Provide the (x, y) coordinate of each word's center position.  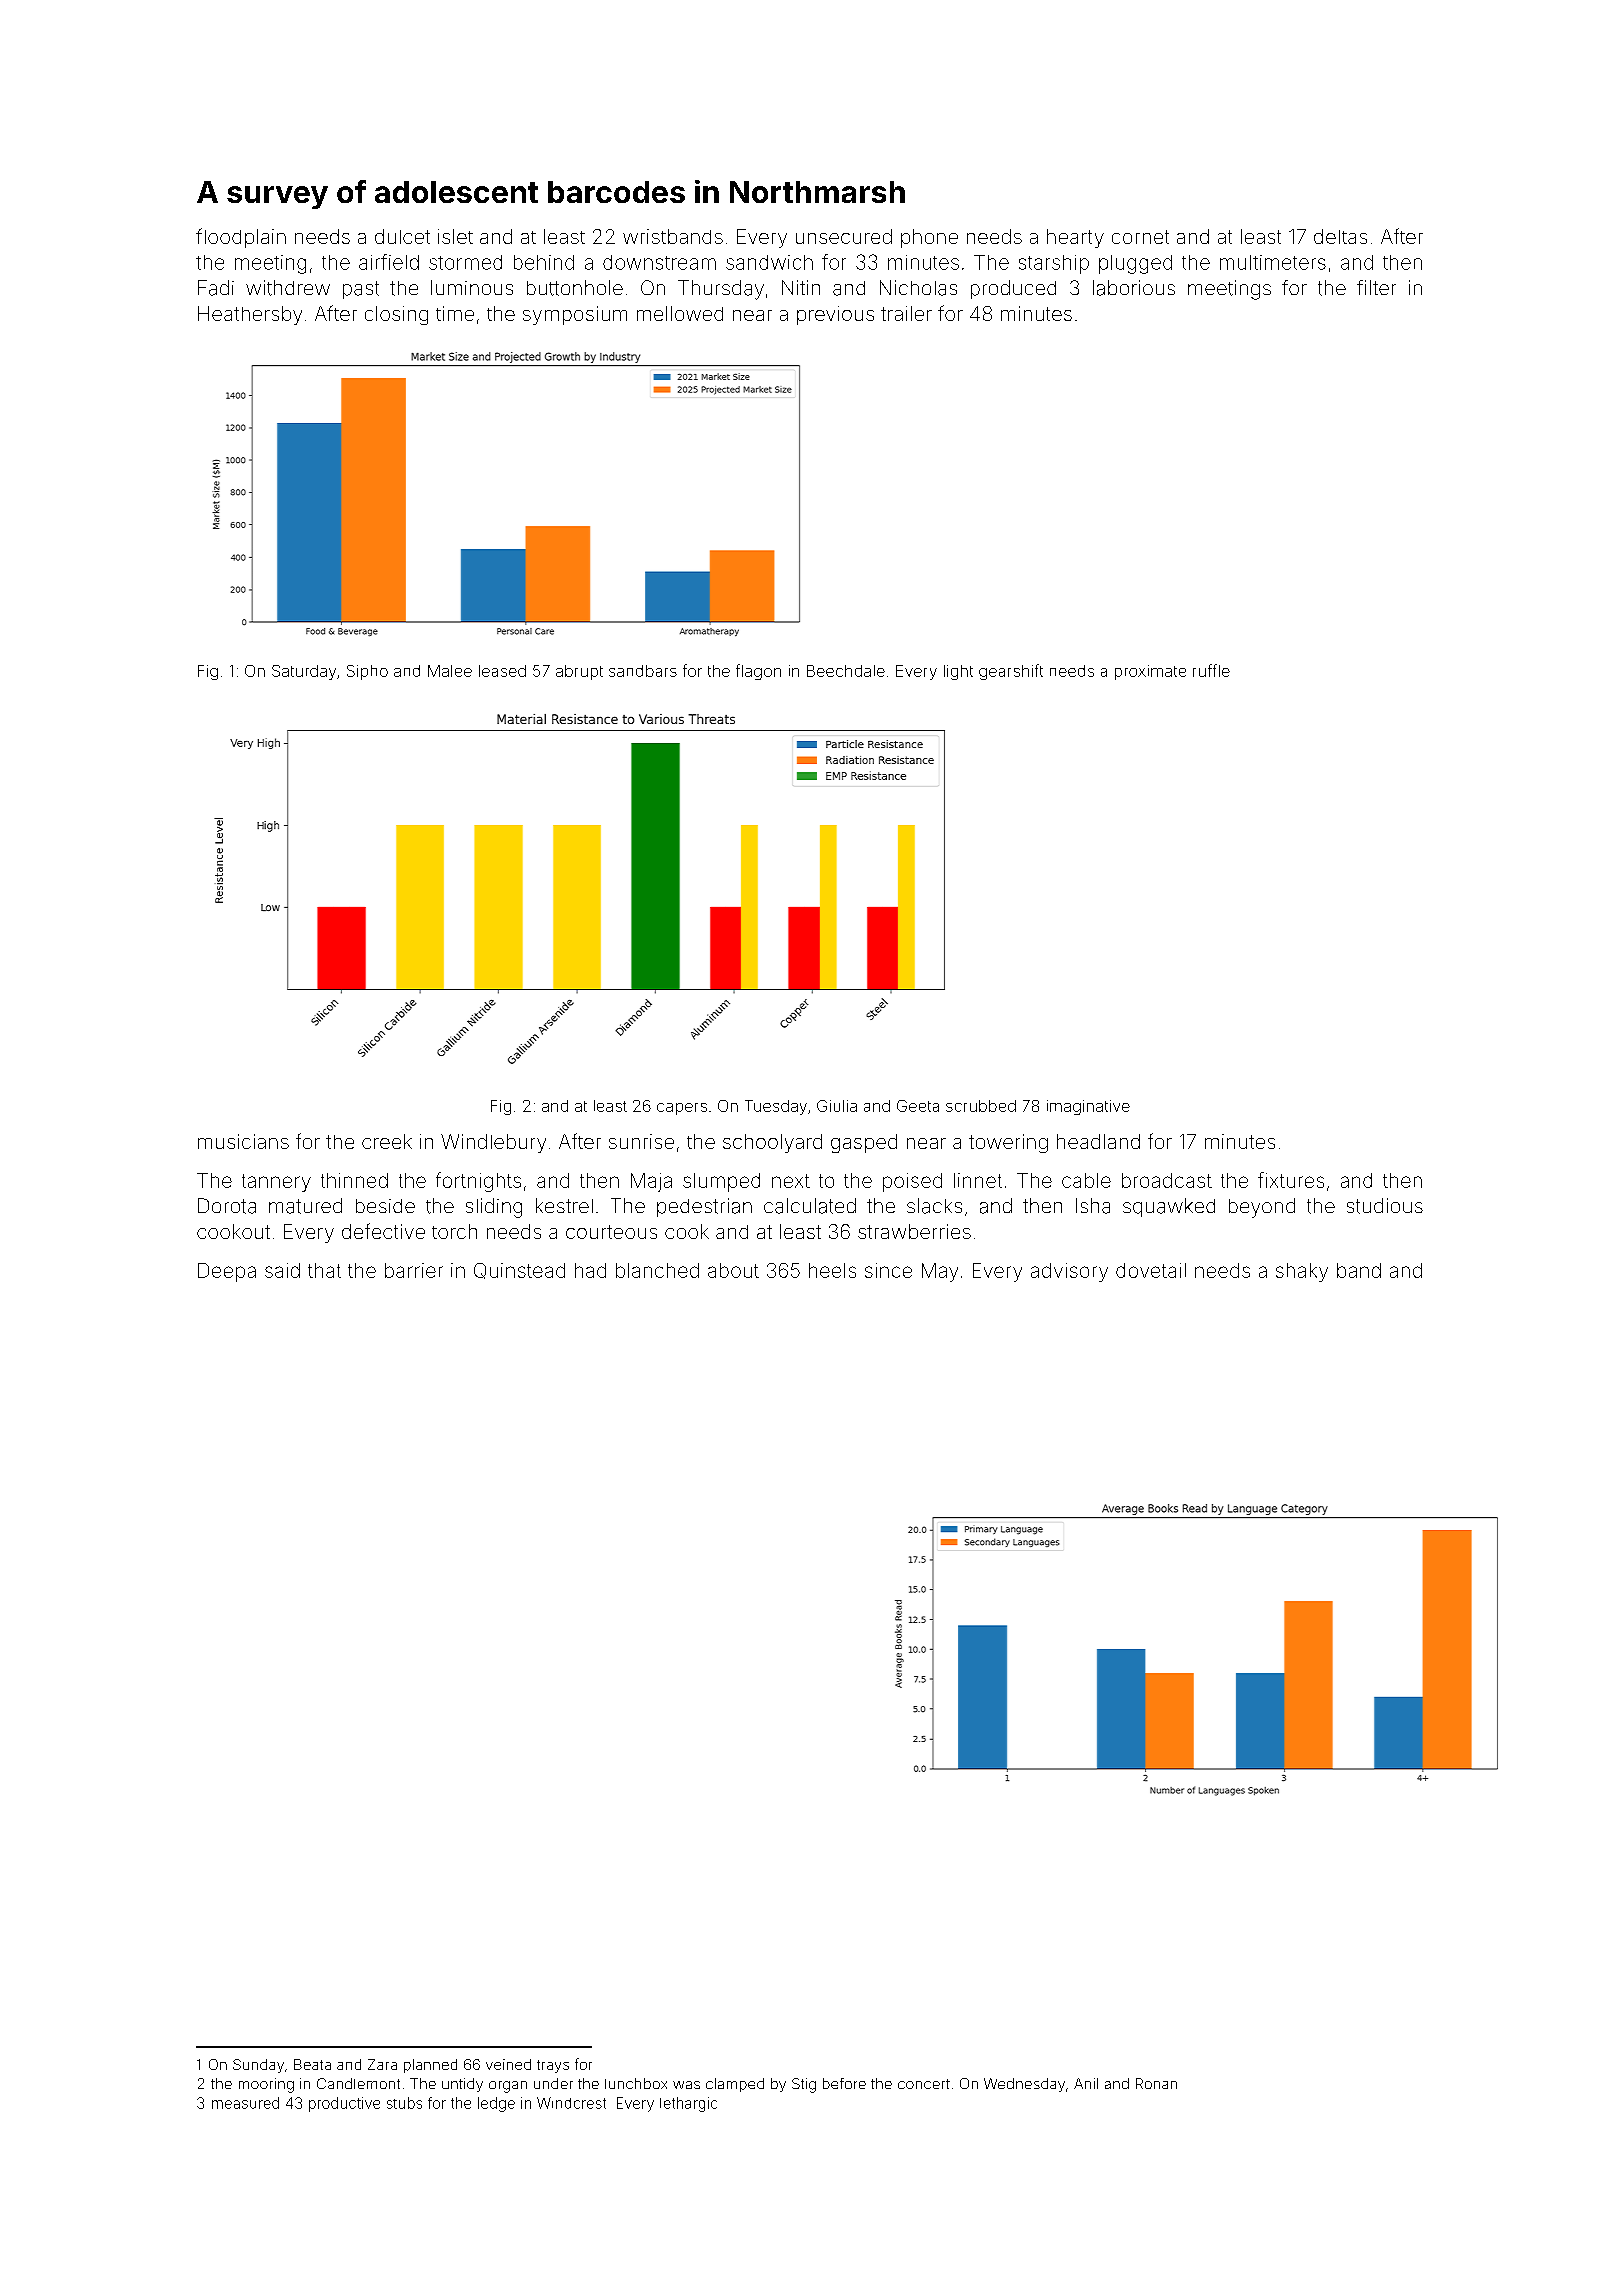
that (324, 1270)
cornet (1140, 237)
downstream (659, 262)
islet (455, 236)
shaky (1302, 1272)
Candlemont (358, 2083)
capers (682, 1109)
